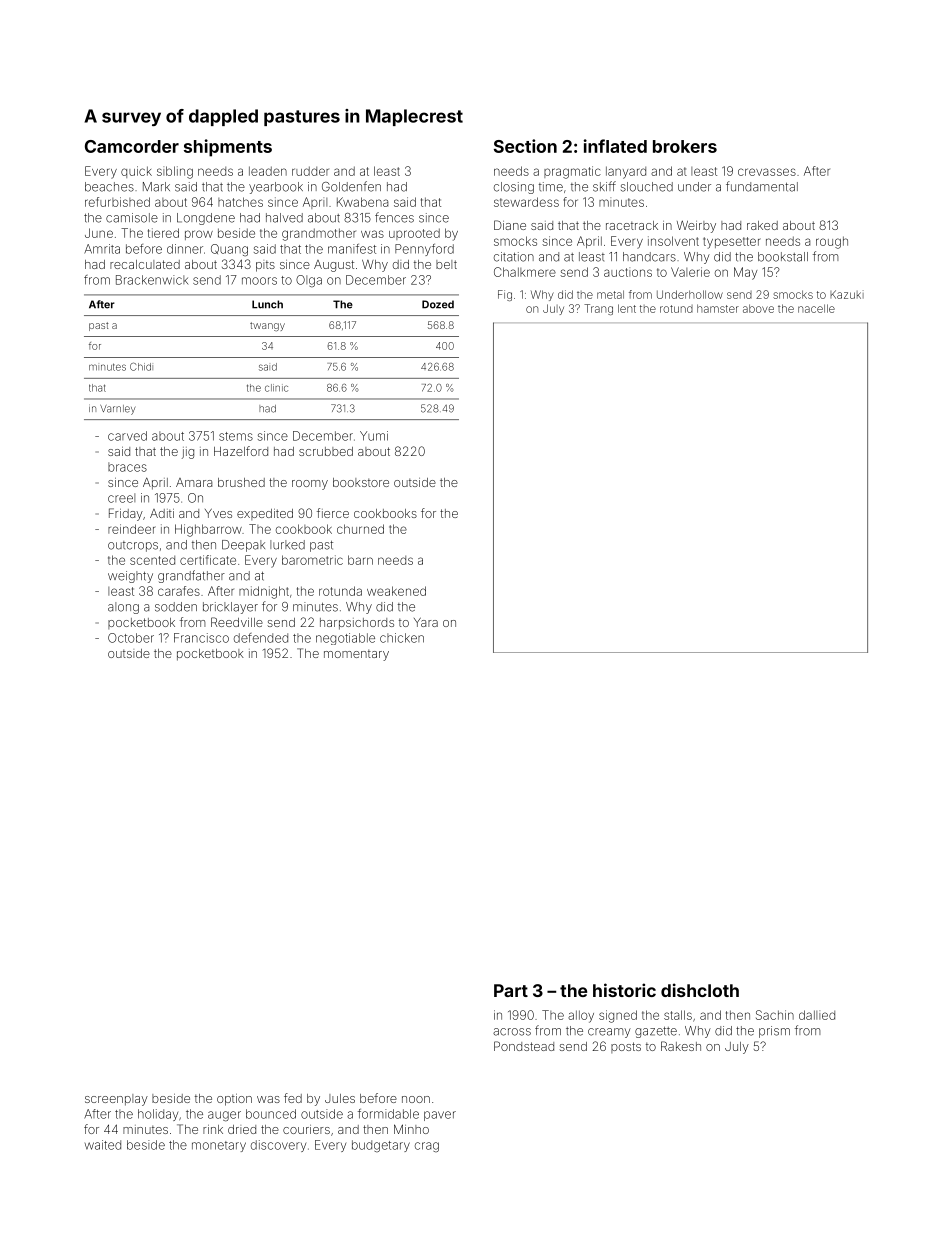 The width and height of the page is (952, 1233). Describe the element at coordinates (581, 1016) in the page. I see `alloy` at that location.
